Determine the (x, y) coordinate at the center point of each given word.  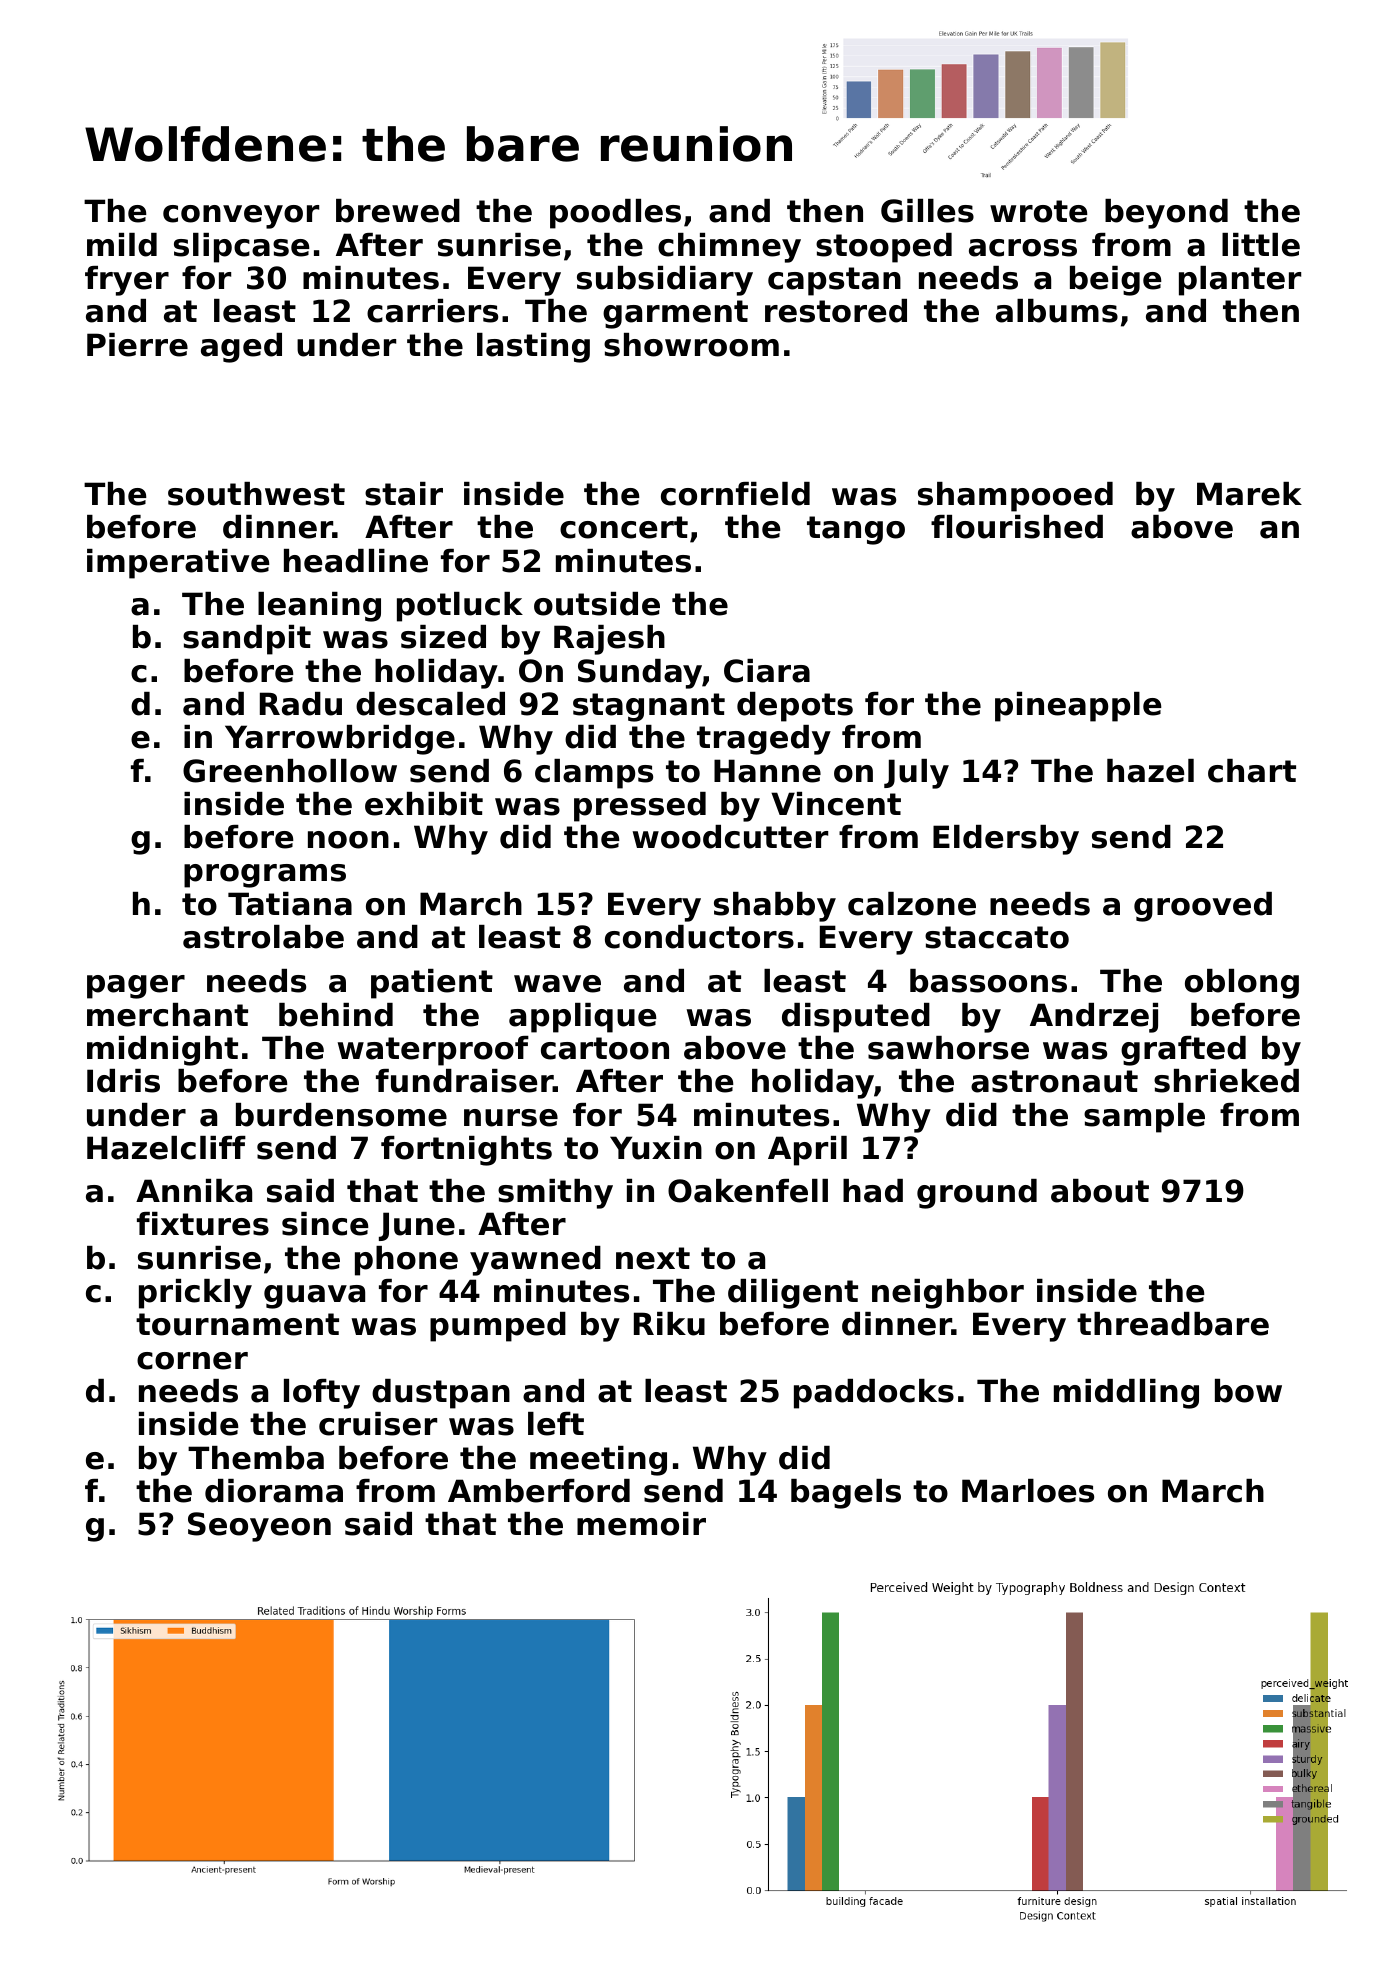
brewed (398, 211)
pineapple (1078, 707)
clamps (594, 774)
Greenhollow (290, 771)
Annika (194, 1191)
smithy (555, 1194)
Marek (1249, 494)
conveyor (241, 217)
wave (557, 984)
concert (624, 527)
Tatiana (290, 904)
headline (356, 561)
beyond (1166, 214)
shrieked (1226, 1081)
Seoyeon (259, 1527)
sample (1144, 1118)
